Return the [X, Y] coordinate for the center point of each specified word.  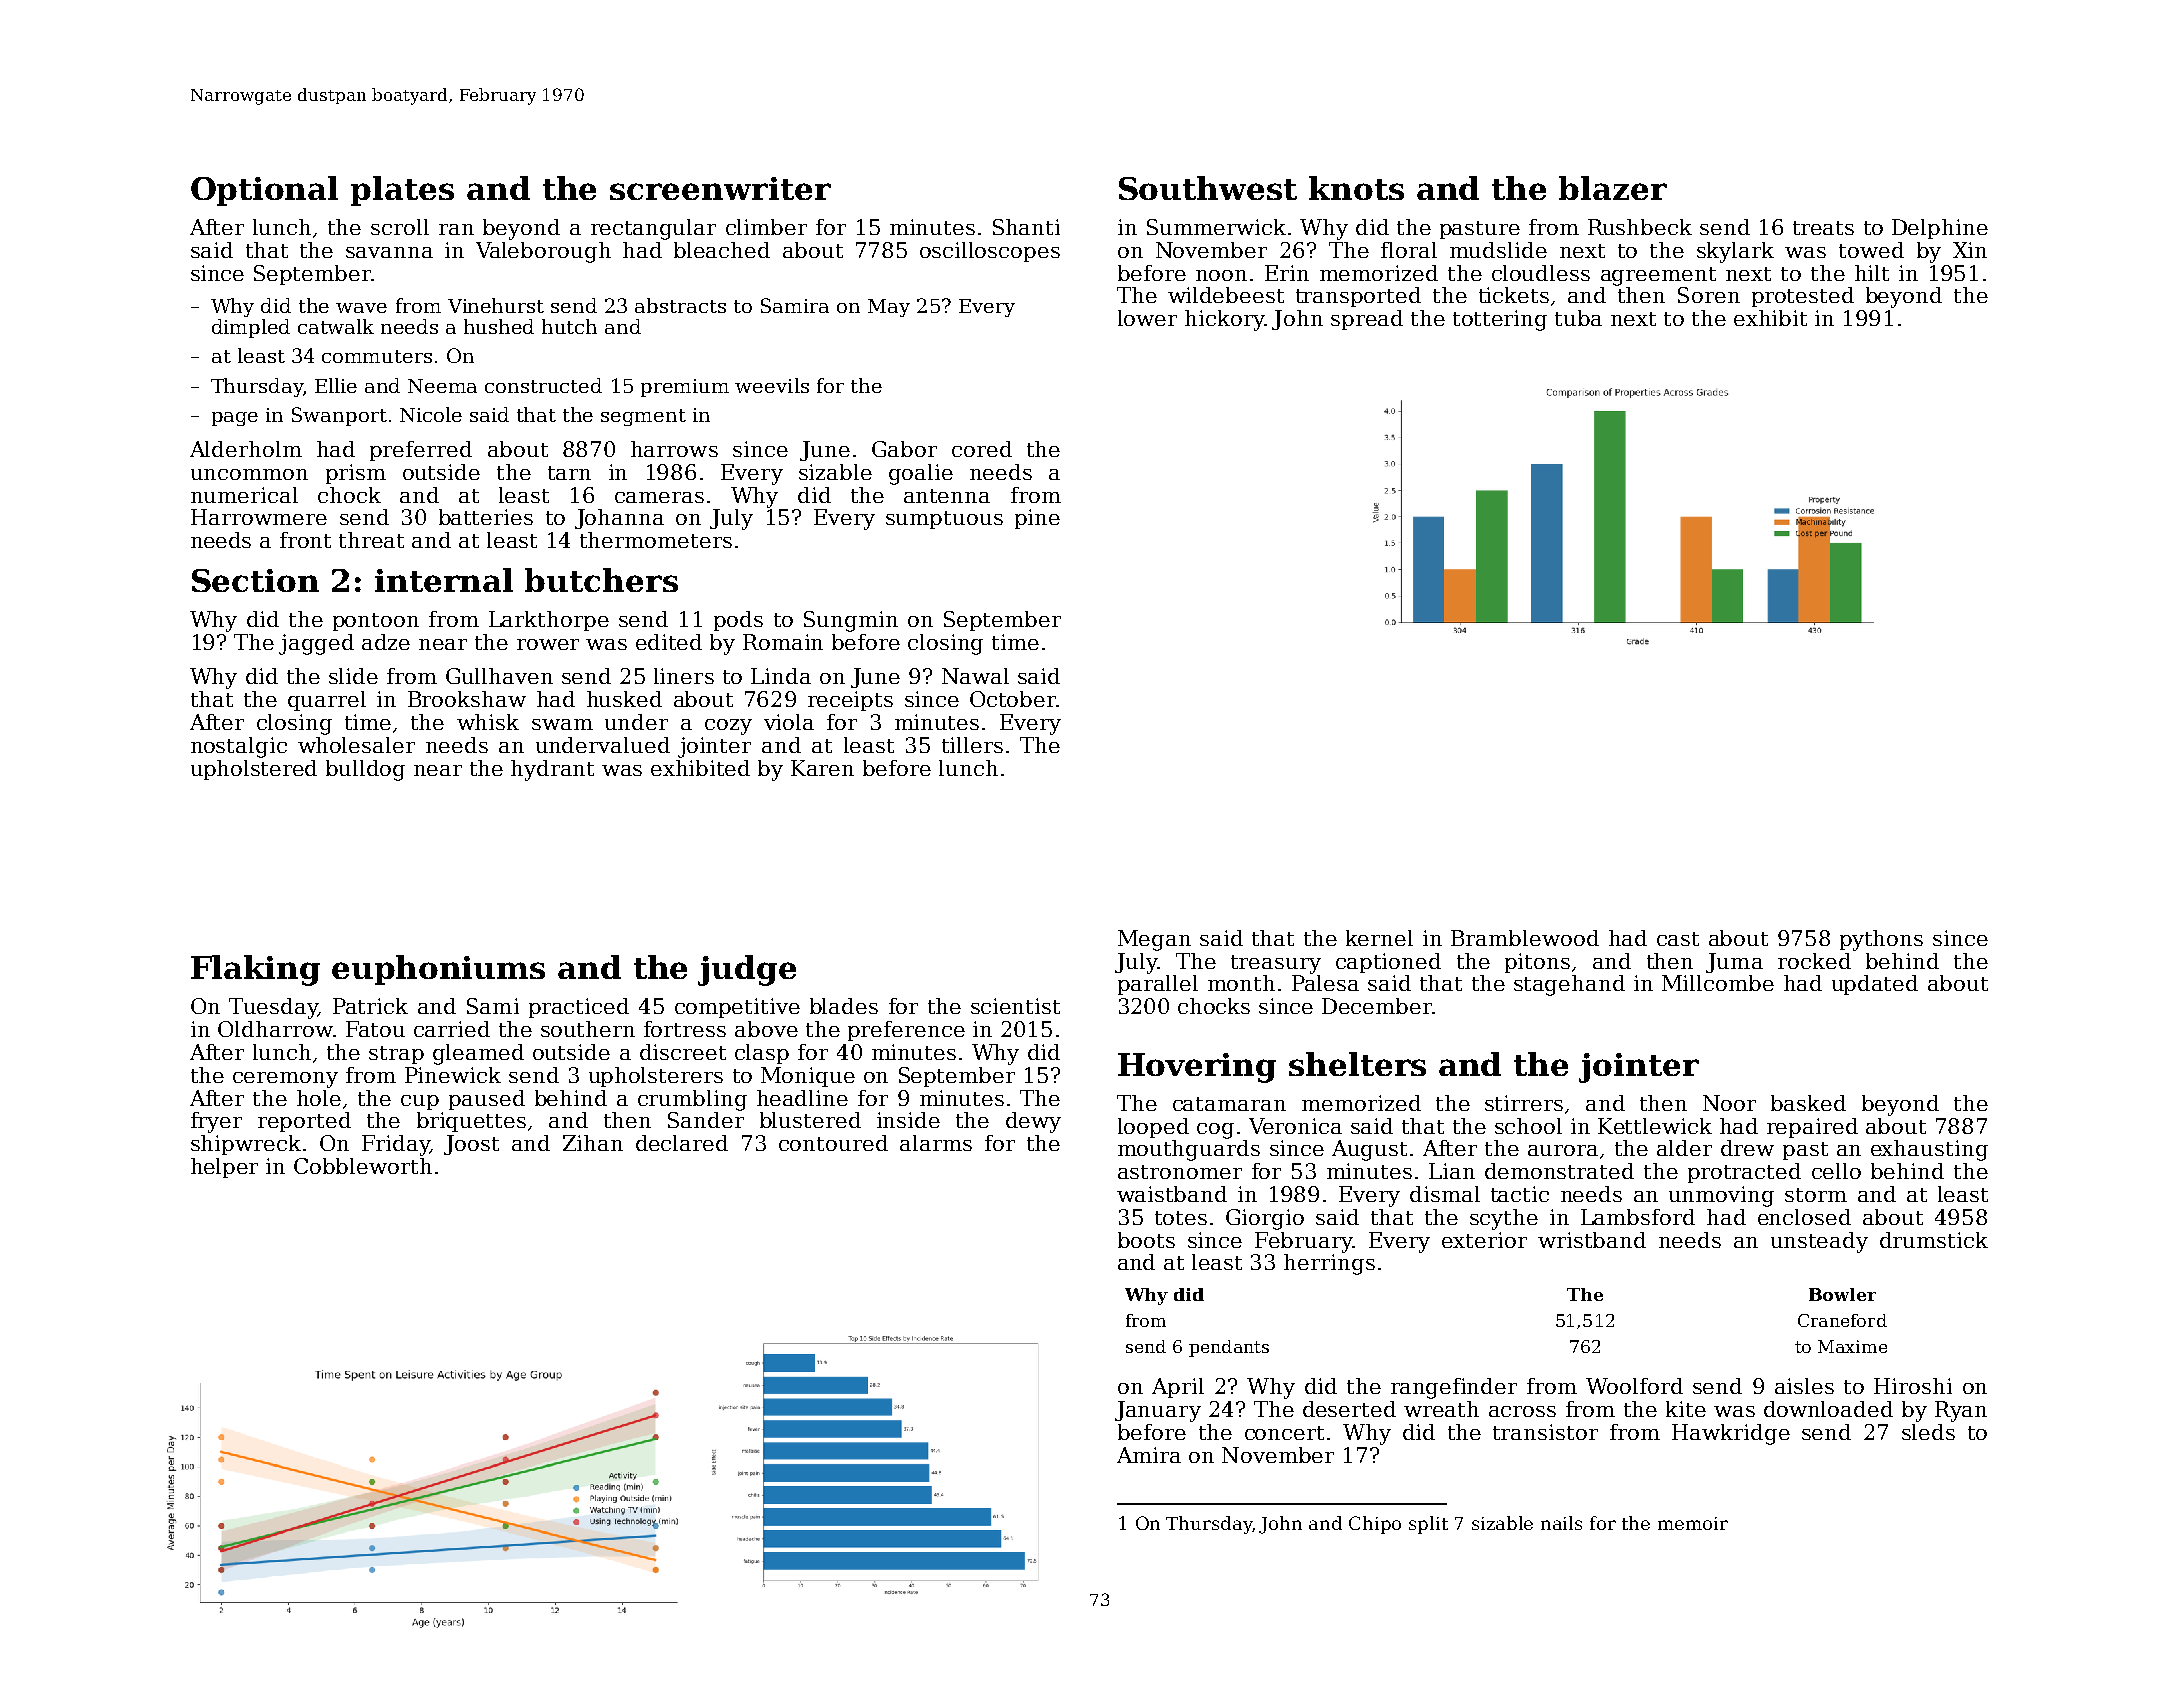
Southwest [1208, 188]
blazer [1613, 188]
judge [747, 970]
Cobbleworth [363, 1166]
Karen [822, 768]
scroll [400, 227]
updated [1875, 985]
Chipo [1375, 1525]
